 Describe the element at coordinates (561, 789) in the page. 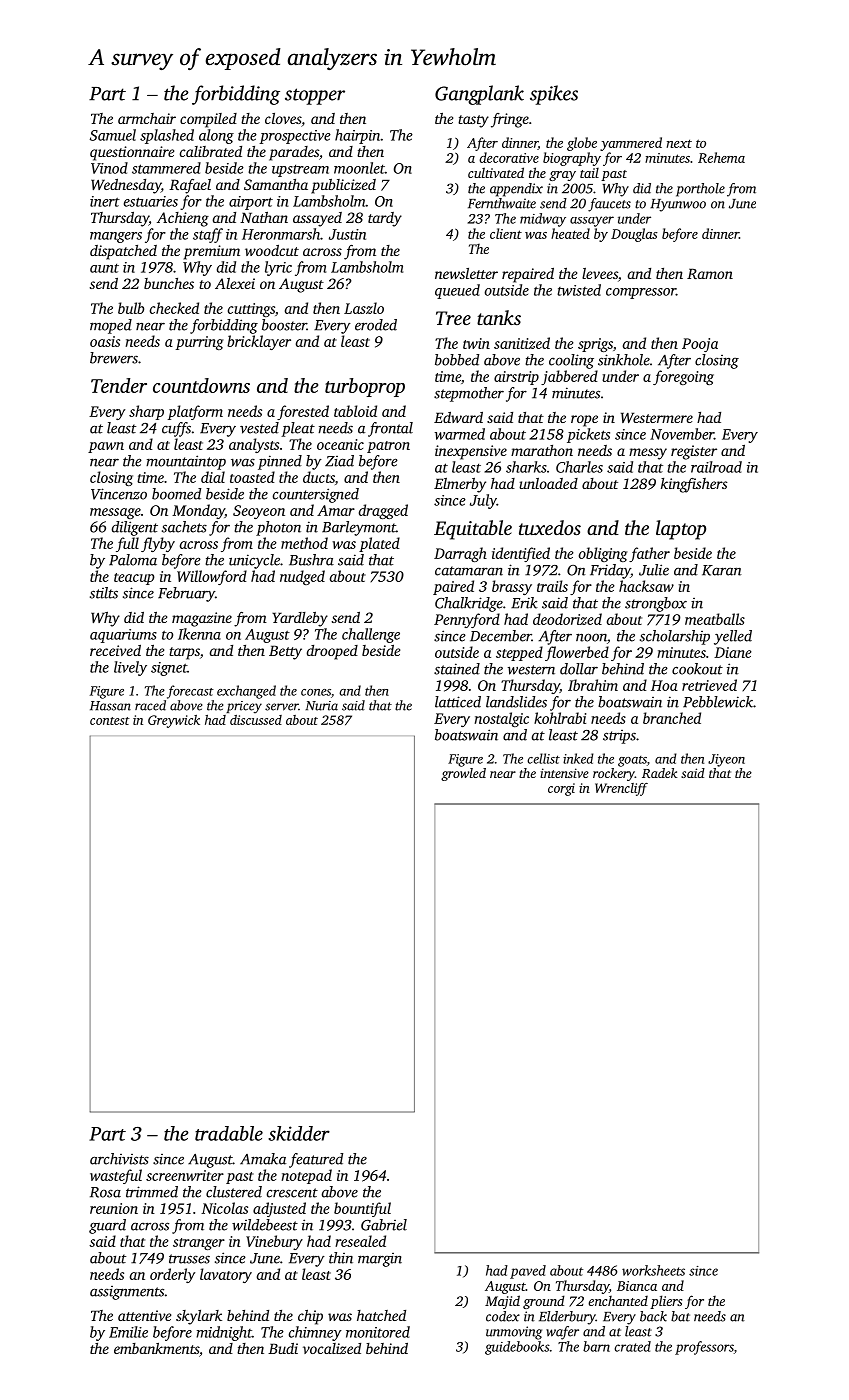

I see `corgi` at that location.
